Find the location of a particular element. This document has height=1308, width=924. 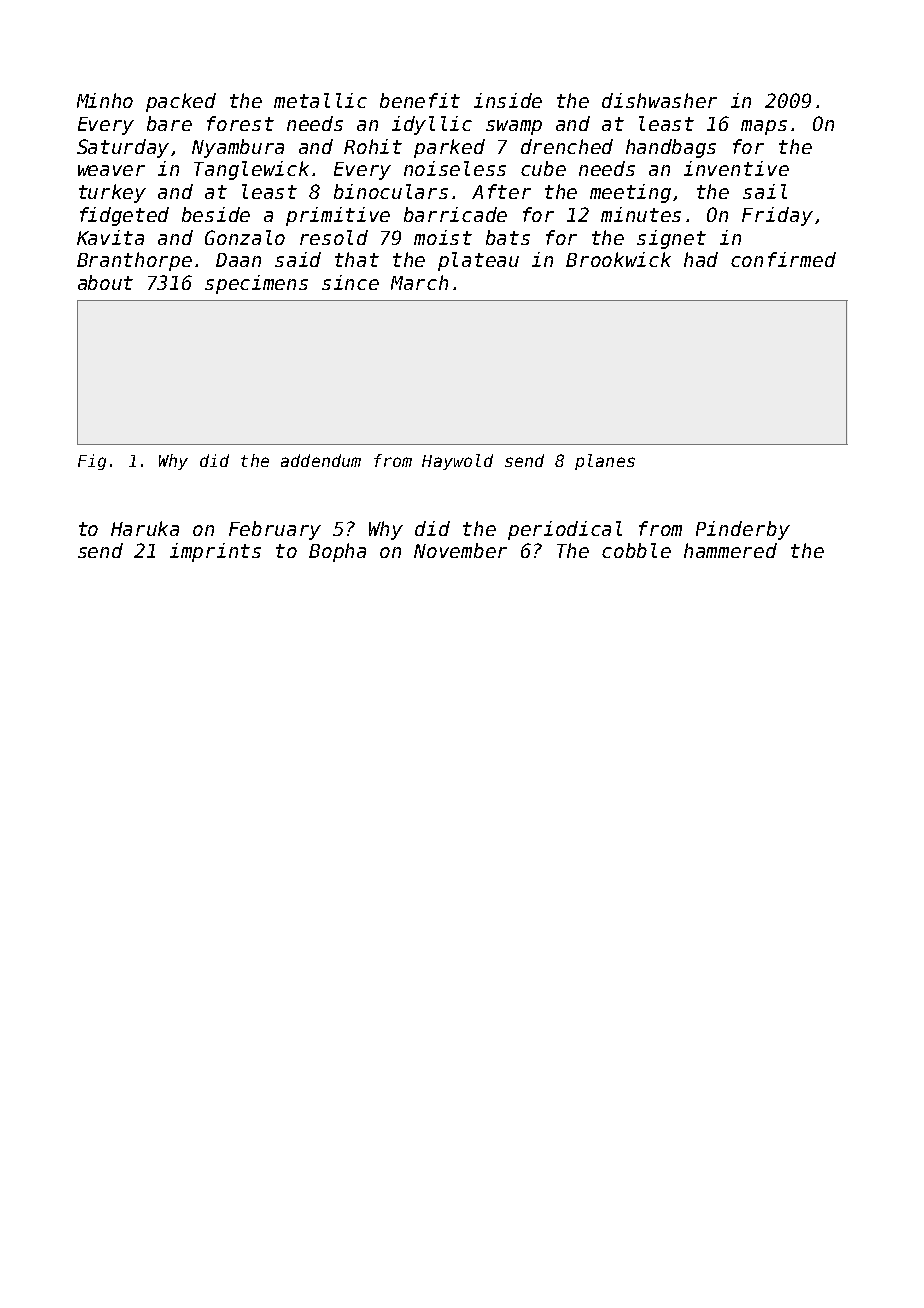

Daan is located at coordinates (238, 260).
